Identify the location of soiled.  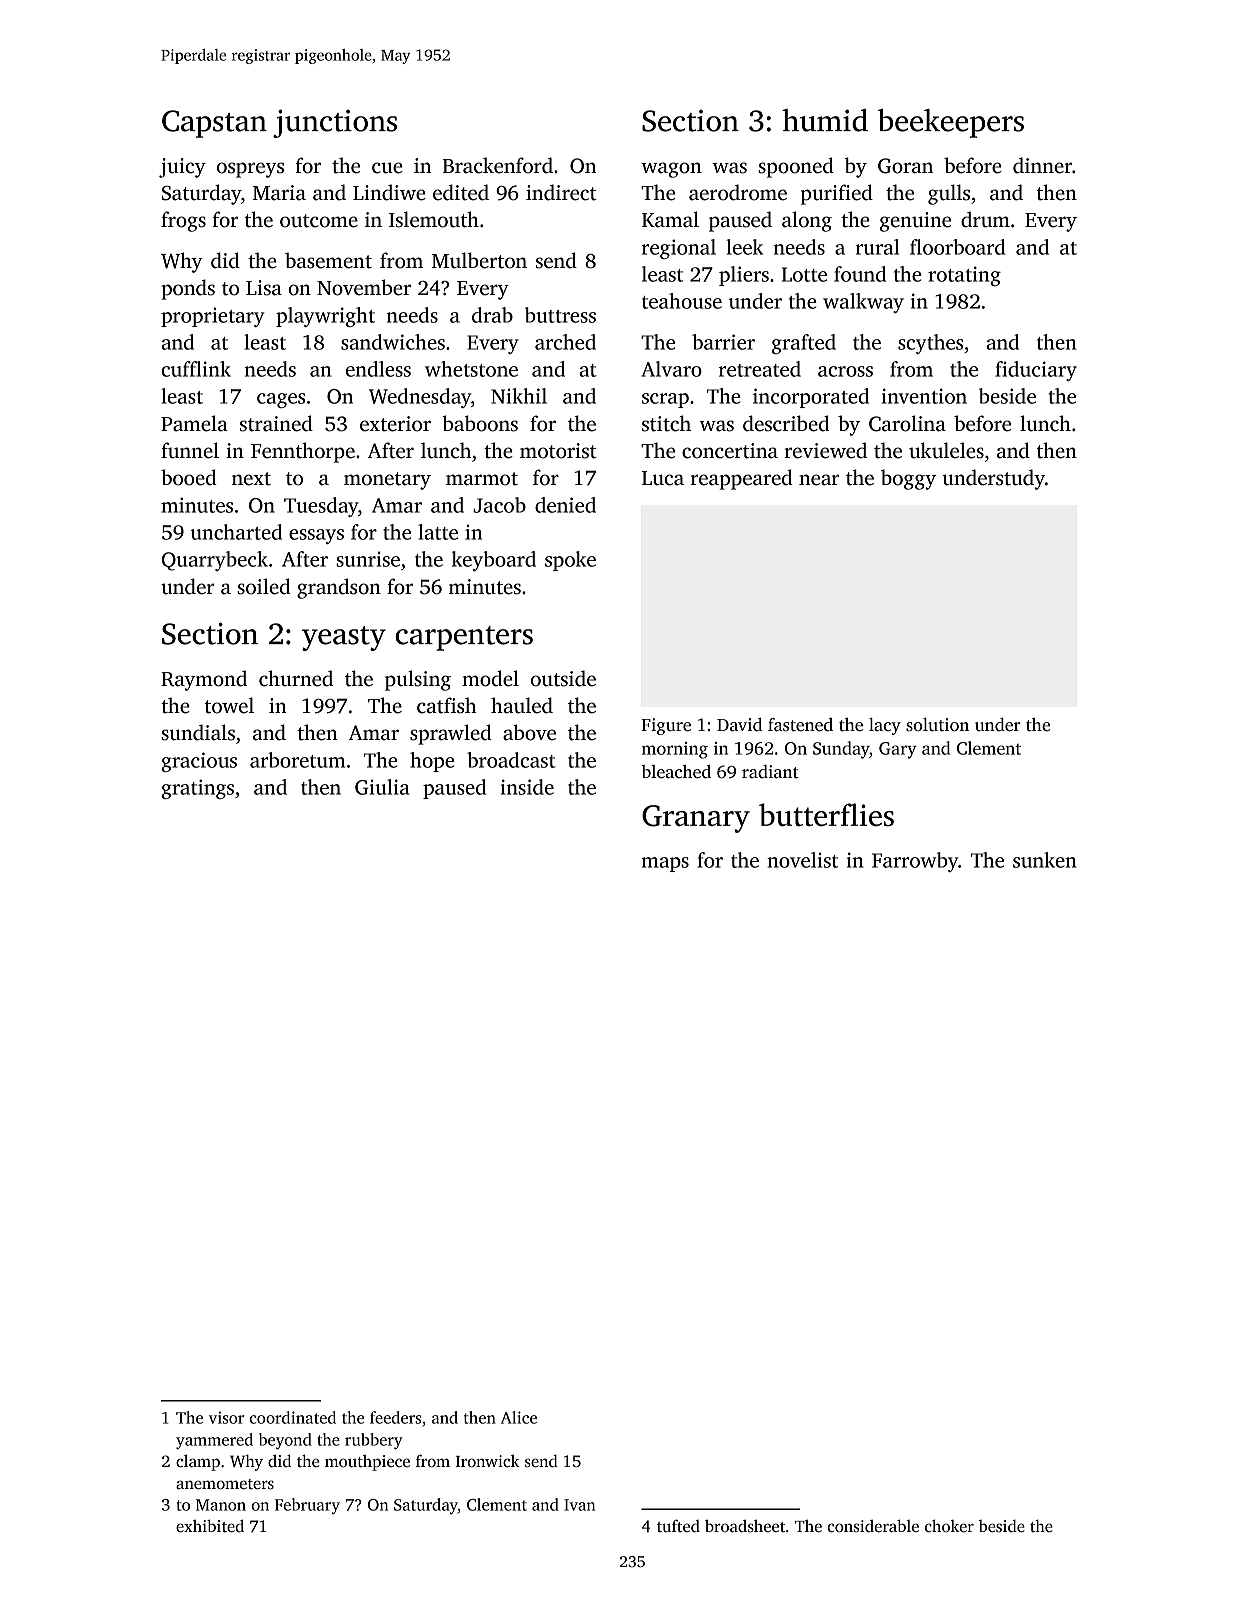
(264, 586).
